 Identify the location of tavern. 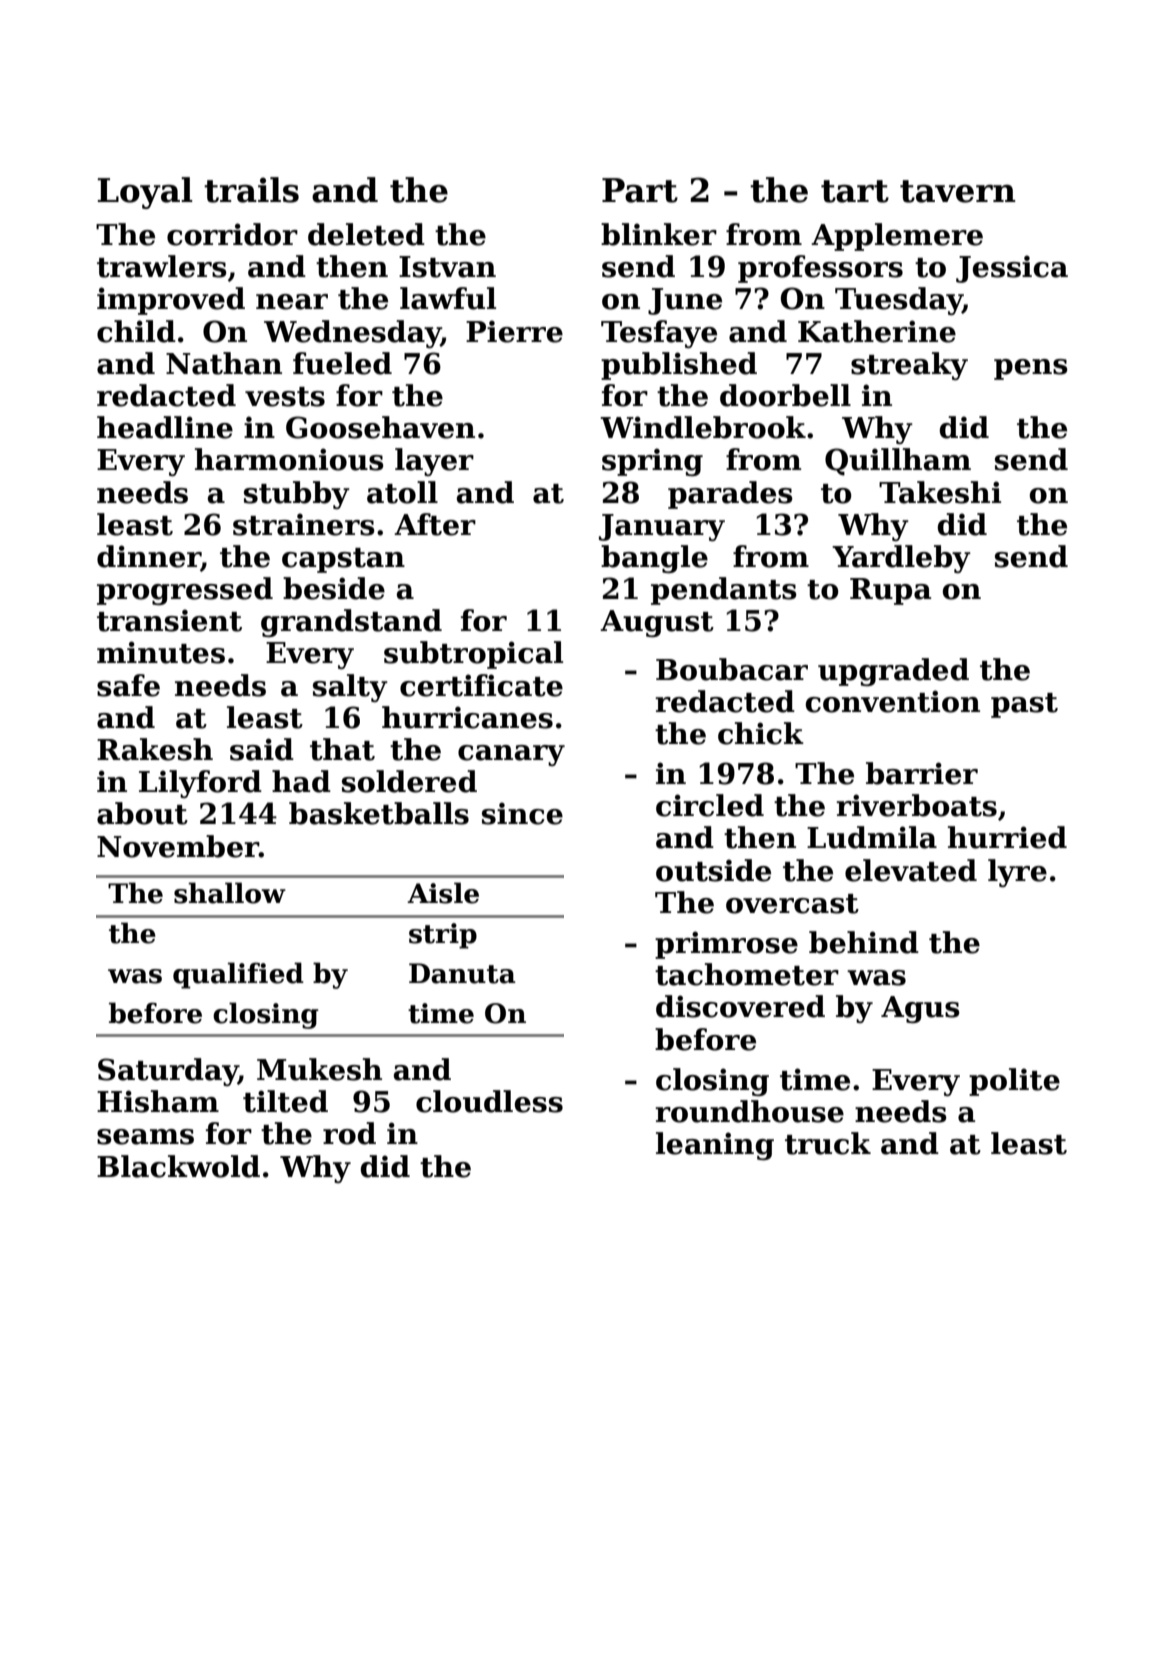
(958, 191).
